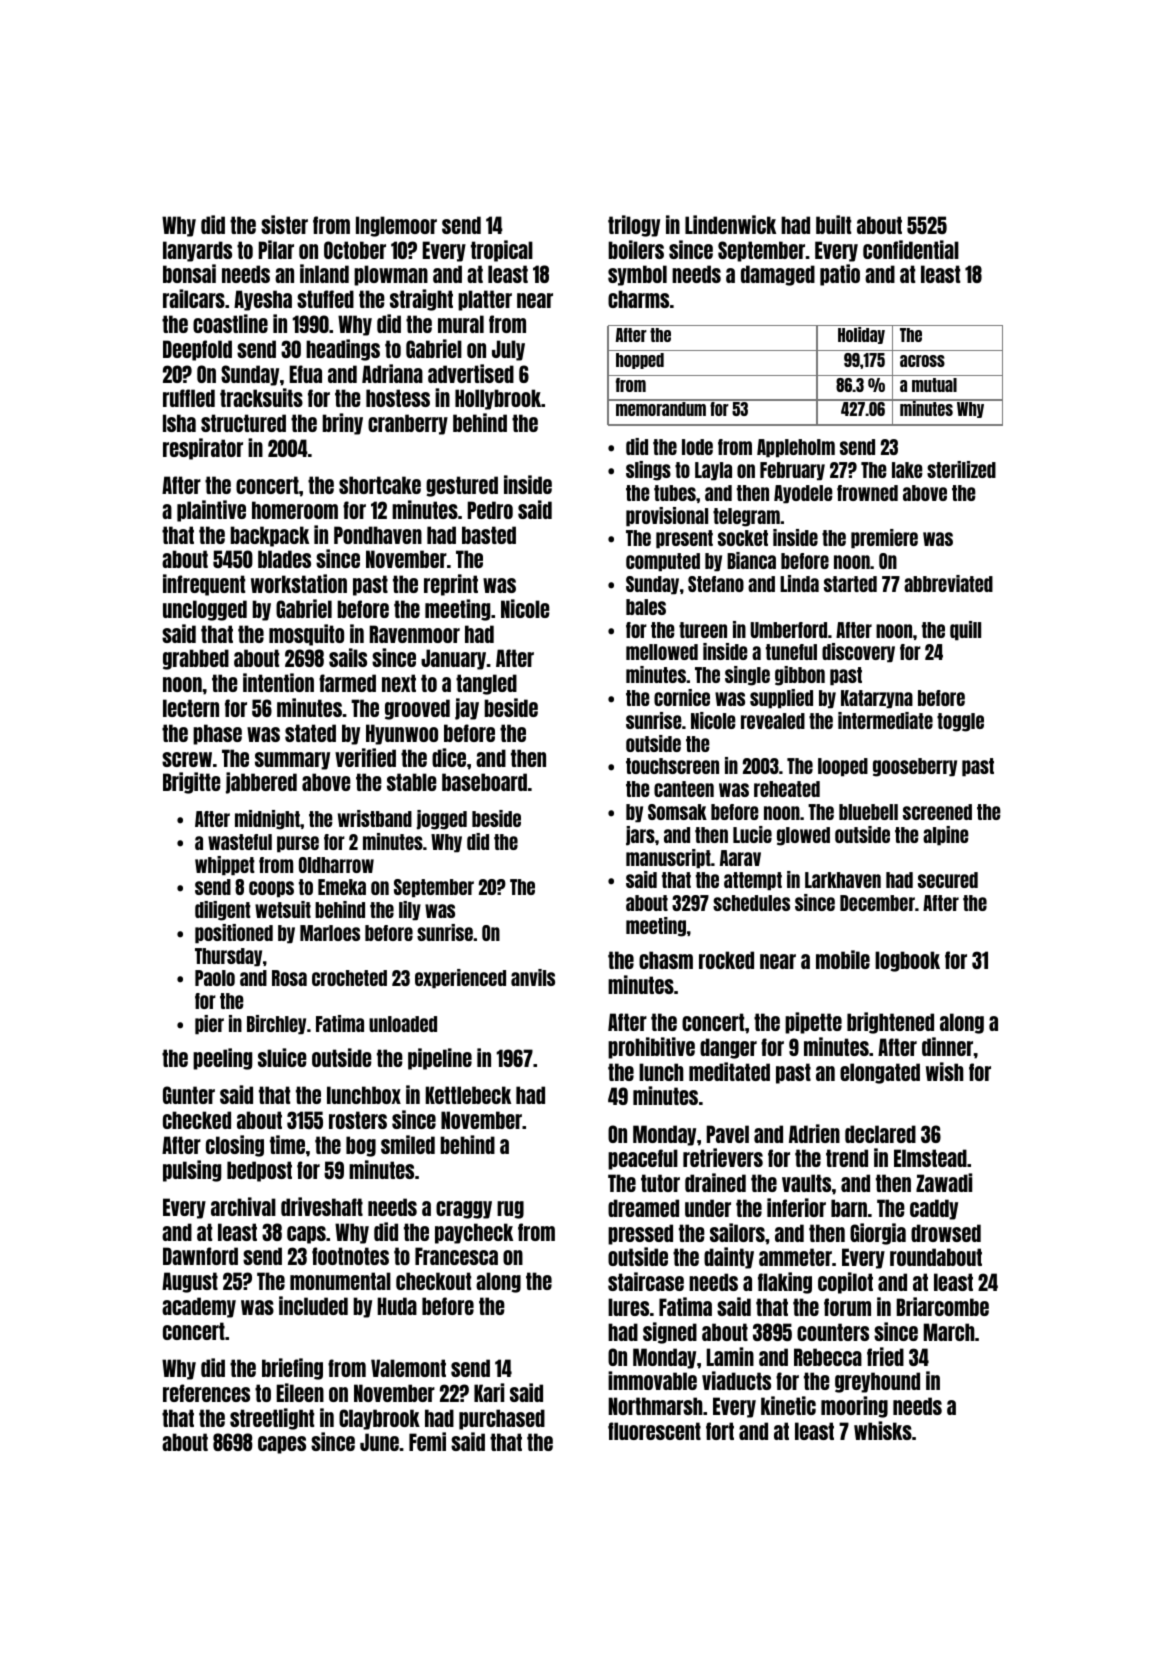 The image size is (1165, 1654). Describe the element at coordinates (634, 226) in the page. I see `trilogy` at that location.
